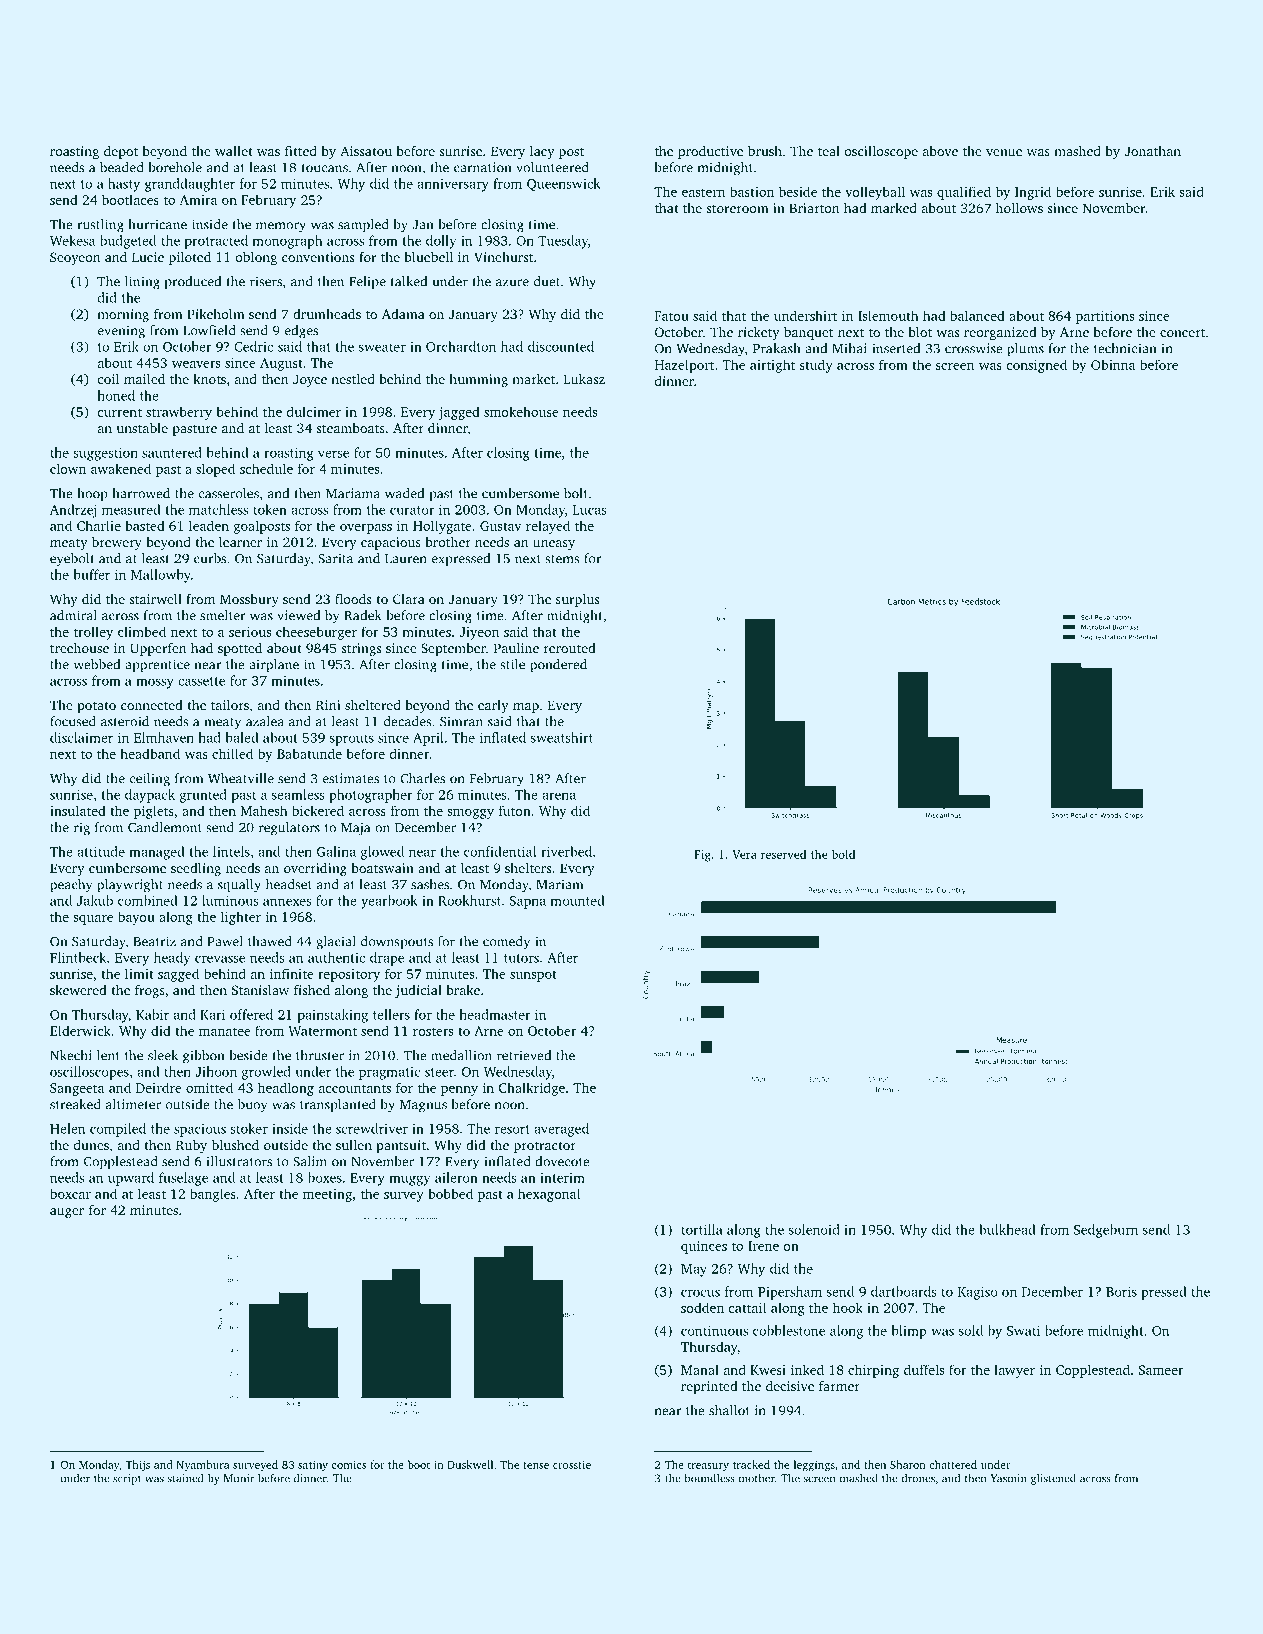 This document has width=1263, height=1634. Describe the element at coordinates (1152, 151) in the document. I see `Jonathan` at that location.
